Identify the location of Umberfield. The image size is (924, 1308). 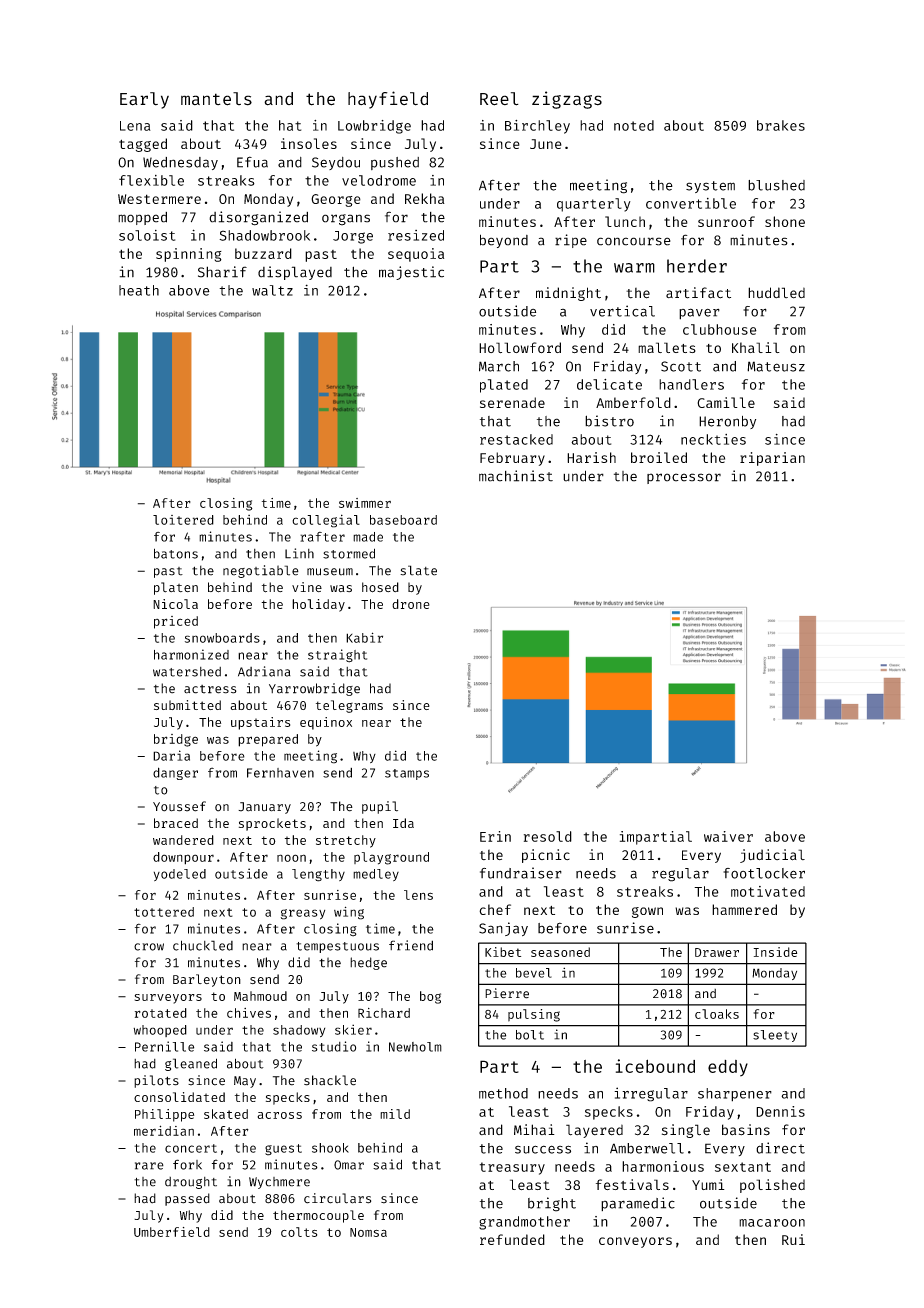
(172, 1232).
